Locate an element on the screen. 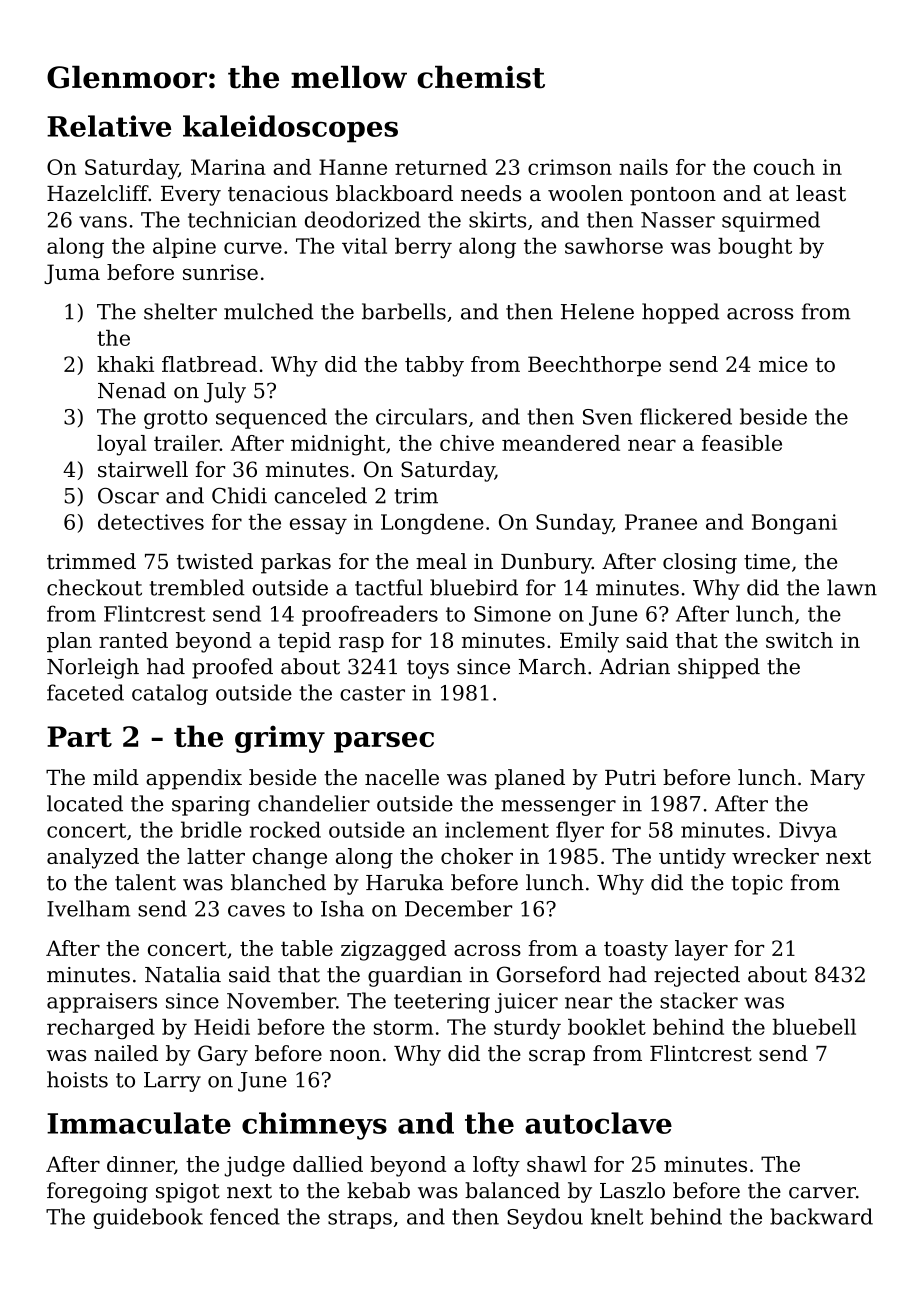 This screenshot has height=1314, width=924. nails is located at coordinates (643, 167).
